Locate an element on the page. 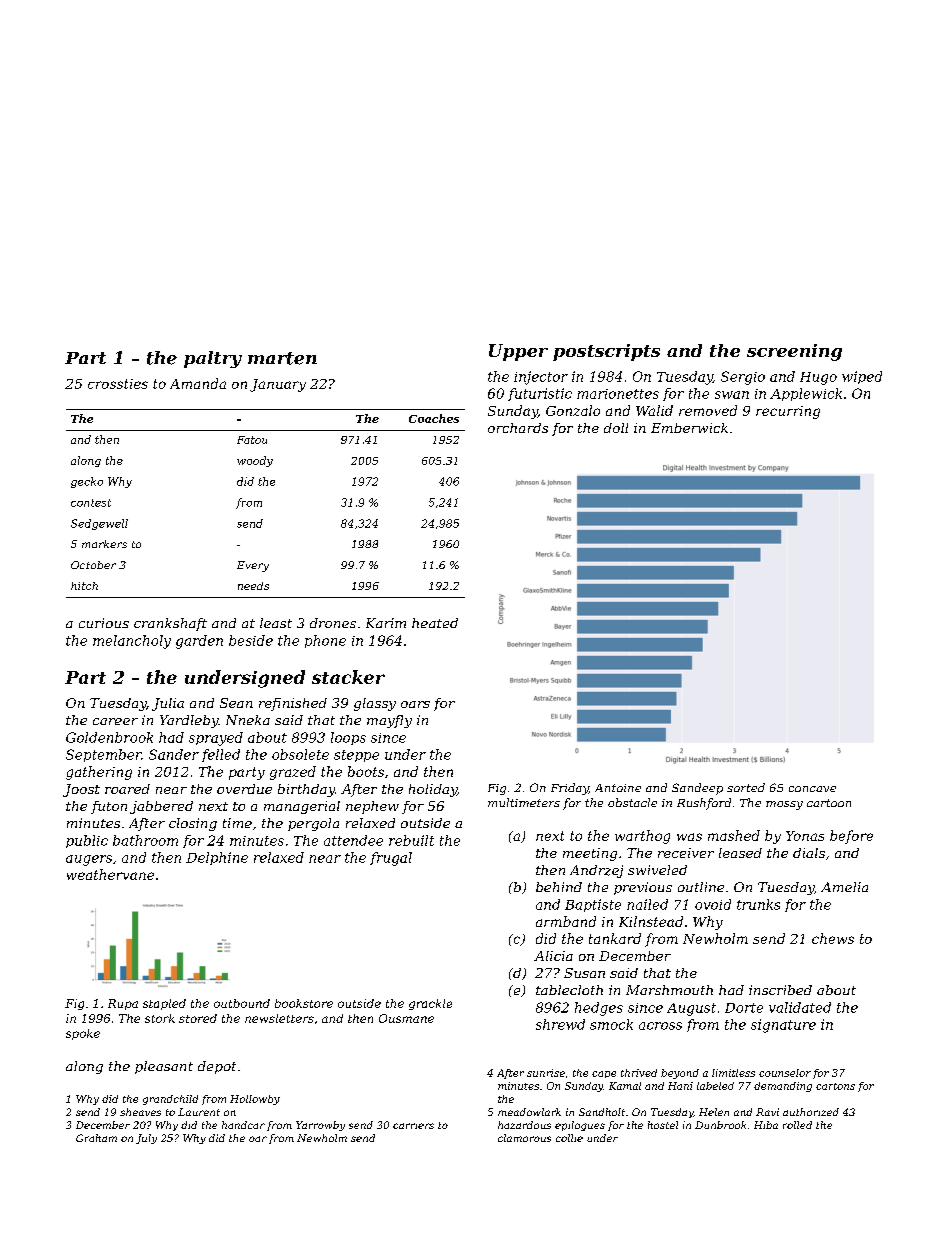 The image size is (952, 1233). Graham is located at coordinates (96, 1138).
